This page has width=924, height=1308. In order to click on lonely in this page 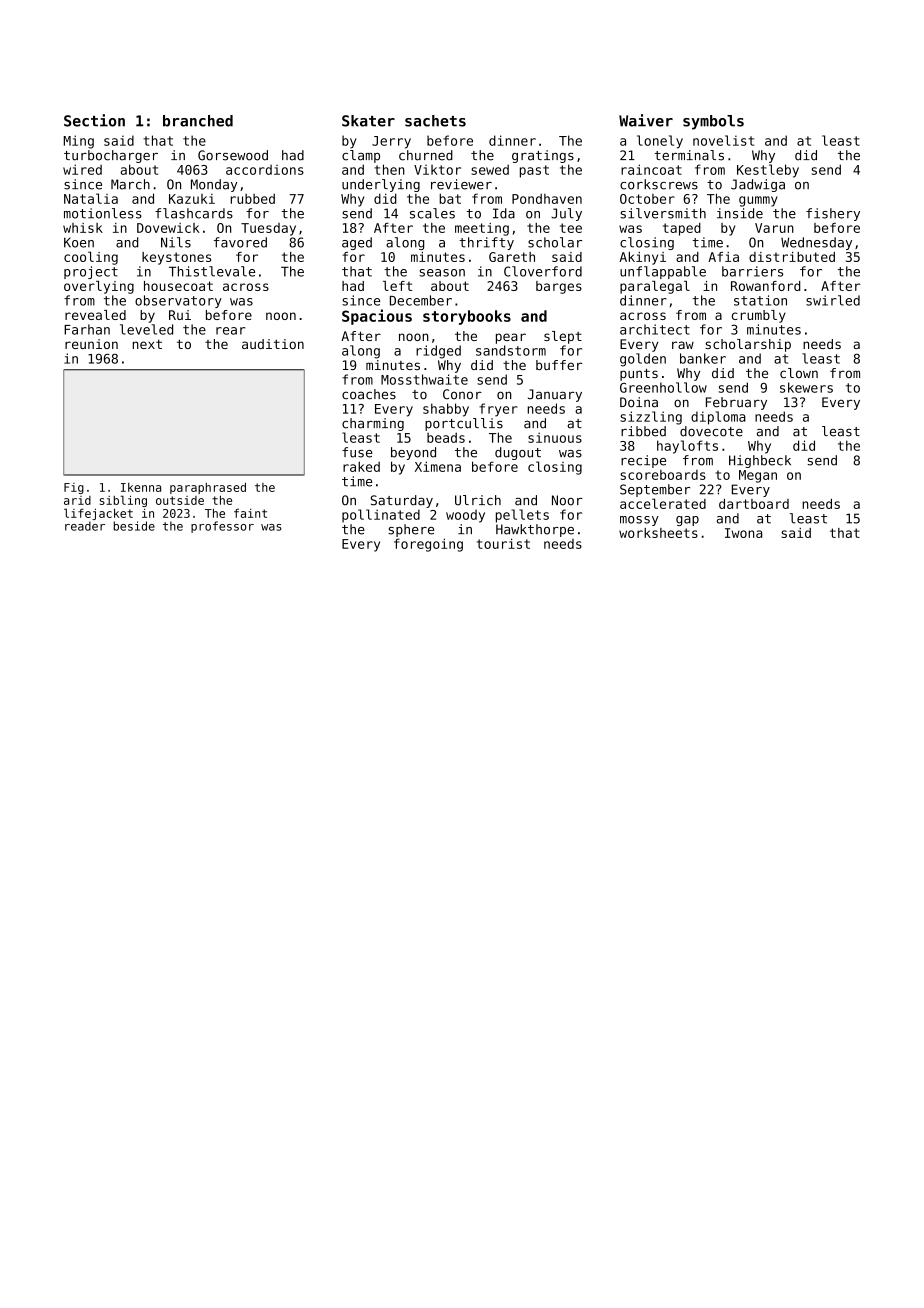, I will do `click(660, 142)`.
